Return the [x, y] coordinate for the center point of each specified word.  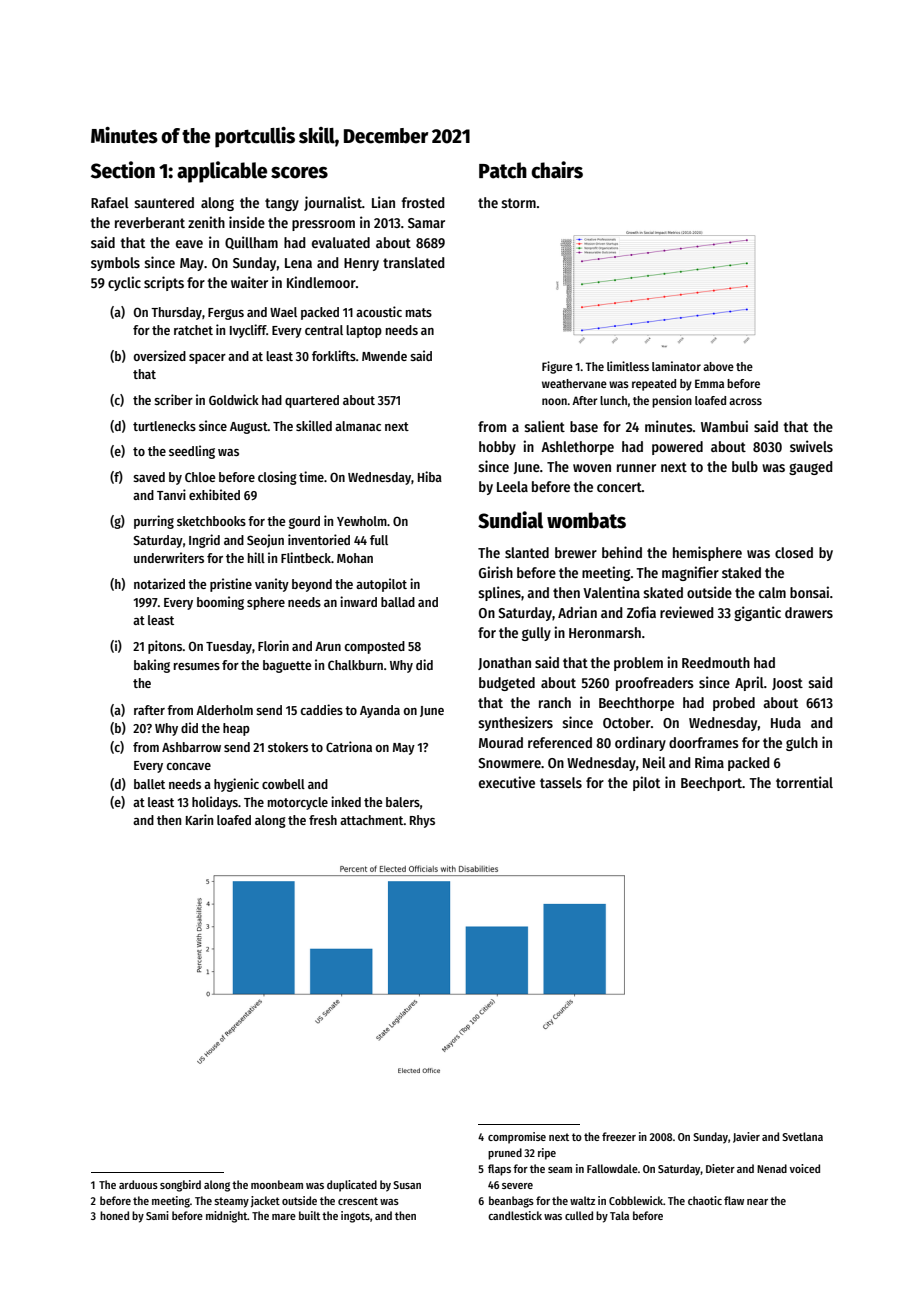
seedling [192, 452]
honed [114, 1215]
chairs [557, 170]
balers [403, 802]
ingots [355, 1217]
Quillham [251, 243]
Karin [199, 819]
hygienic [236, 785]
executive [507, 782]
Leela [512, 486]
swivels [811, 446]
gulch [802, 744]
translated [414, 262]
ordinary [640, 743]
